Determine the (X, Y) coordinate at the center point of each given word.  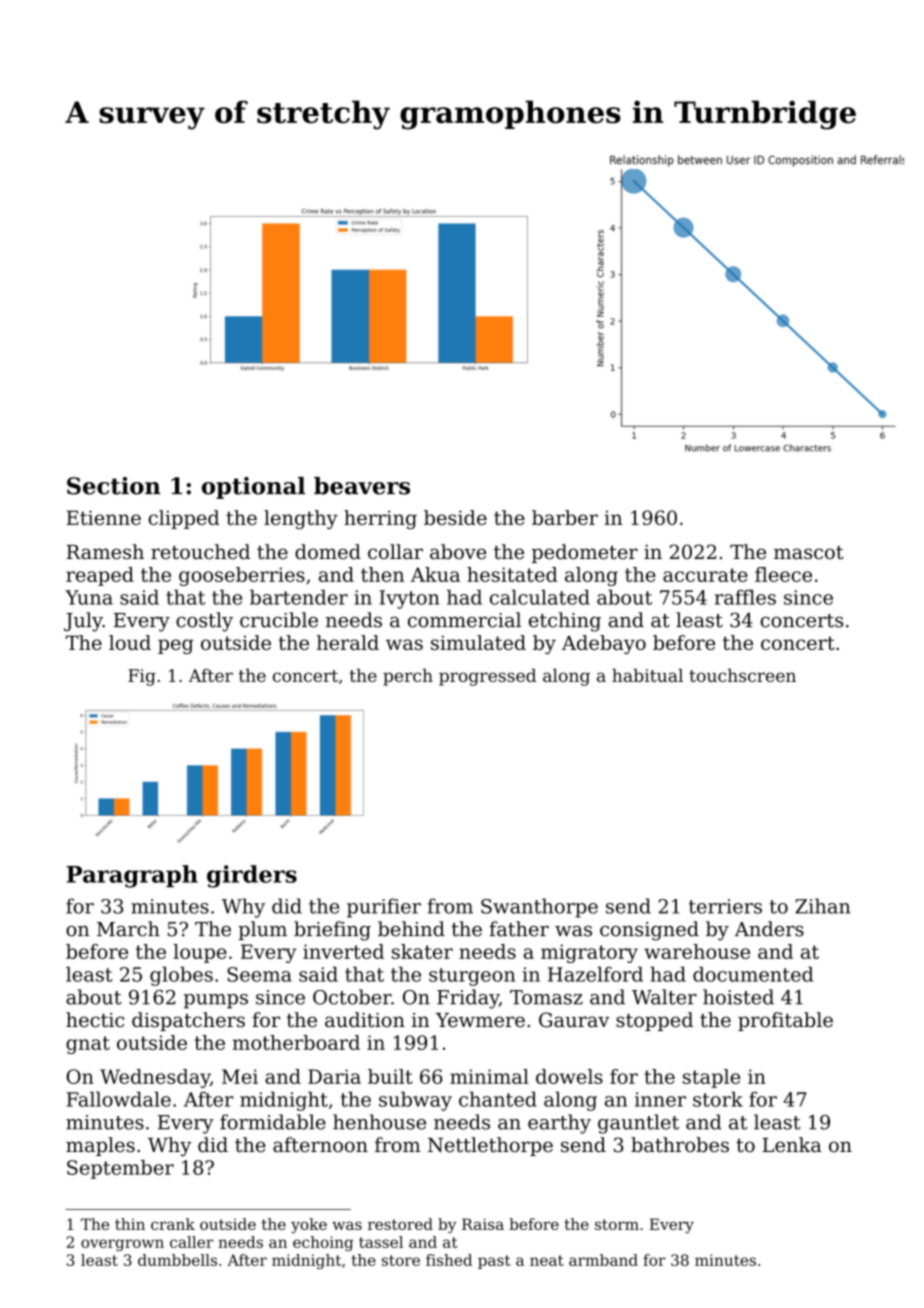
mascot (809, 553)
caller (191, 1242)
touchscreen (742, 675)
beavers (362, 486)
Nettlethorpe (490, 1146)
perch (408, 677)
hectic (95, 1020)
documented (753, 974)
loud (130, 642)
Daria (334, 1076)
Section (114, 486)
